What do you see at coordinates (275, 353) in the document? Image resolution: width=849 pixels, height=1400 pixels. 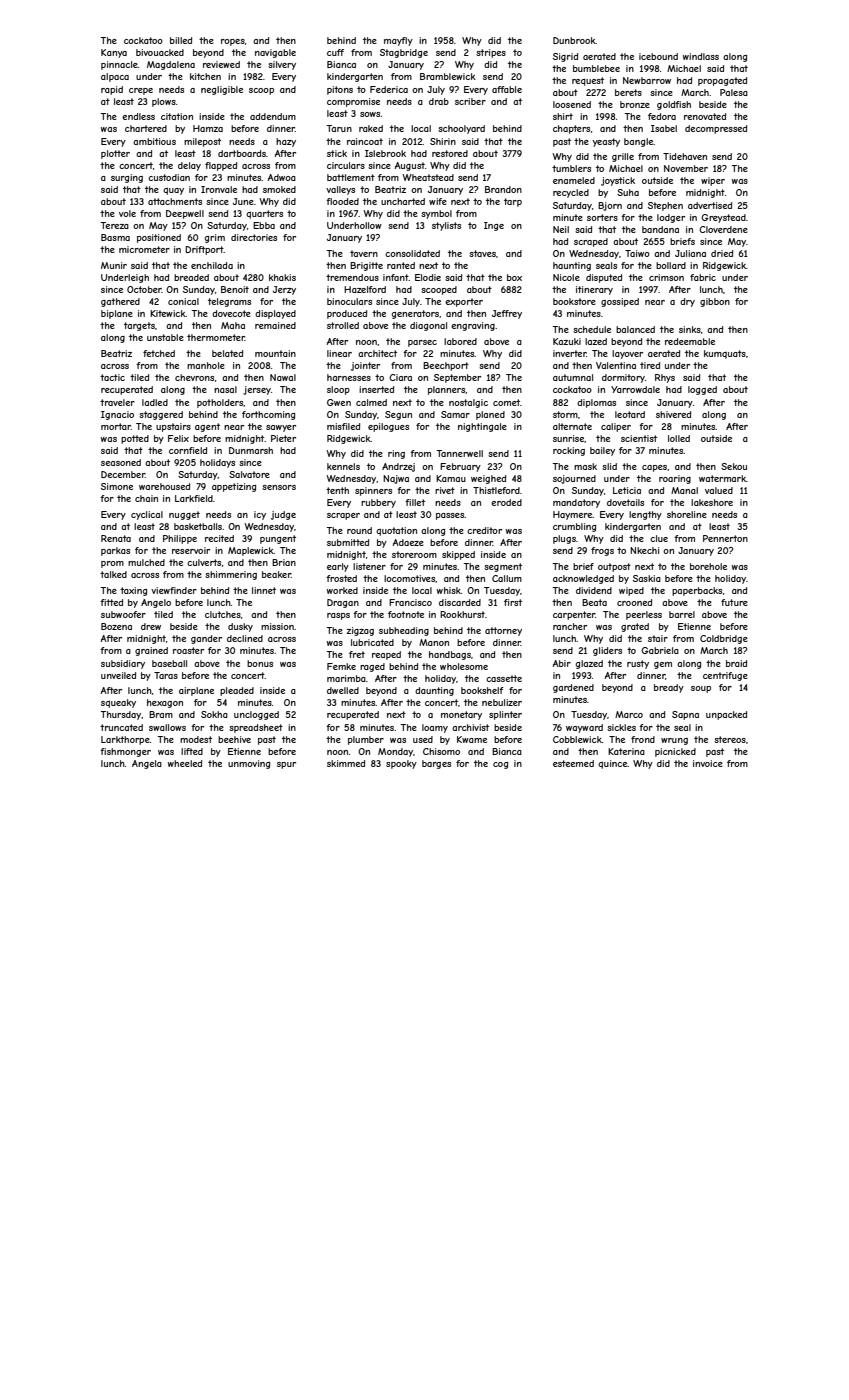 I see `mountain` at bounding box center [275, 353].
